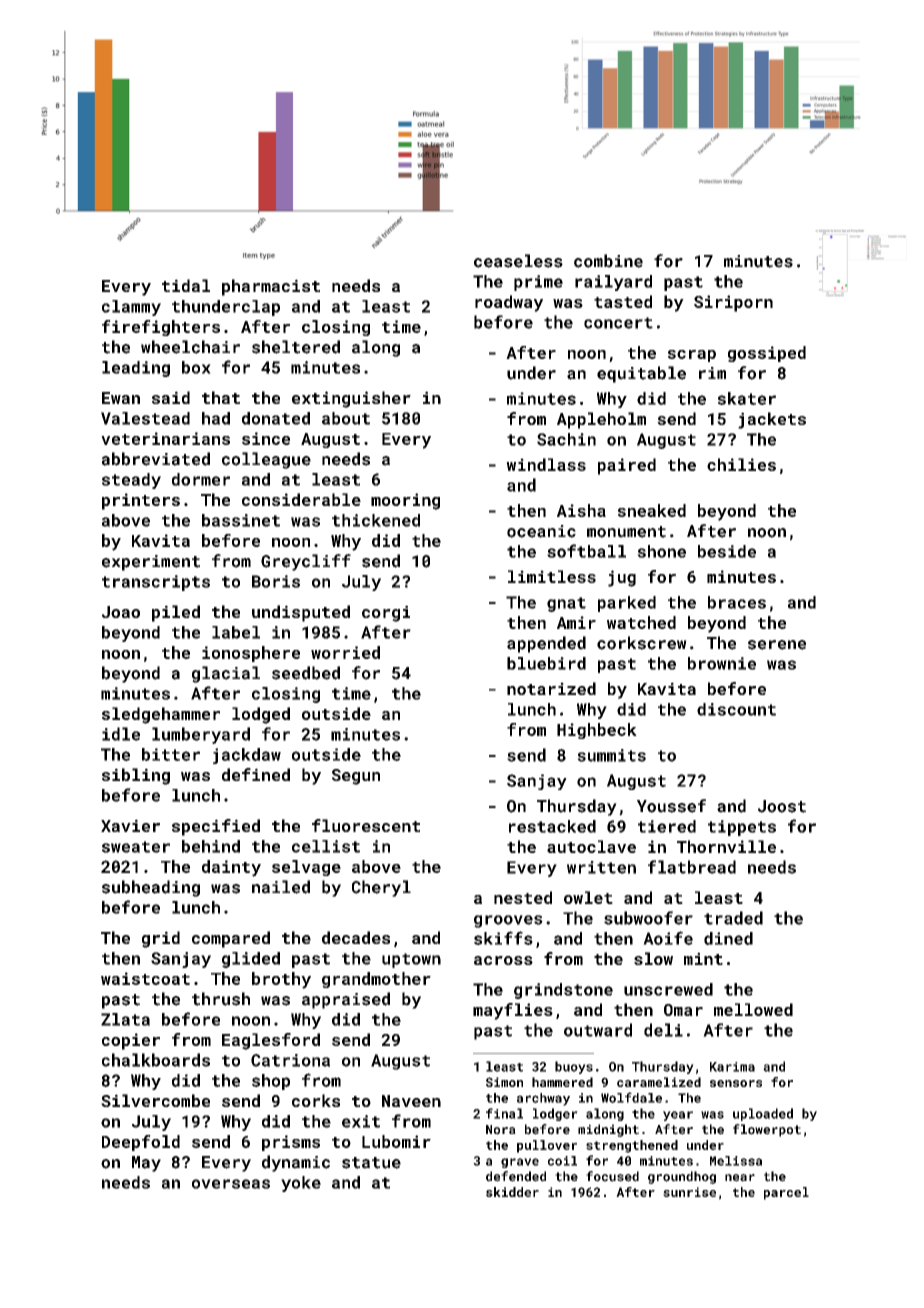  Describe the element at coordinates (356, 777) in the page. I see `Segun` at that location.
